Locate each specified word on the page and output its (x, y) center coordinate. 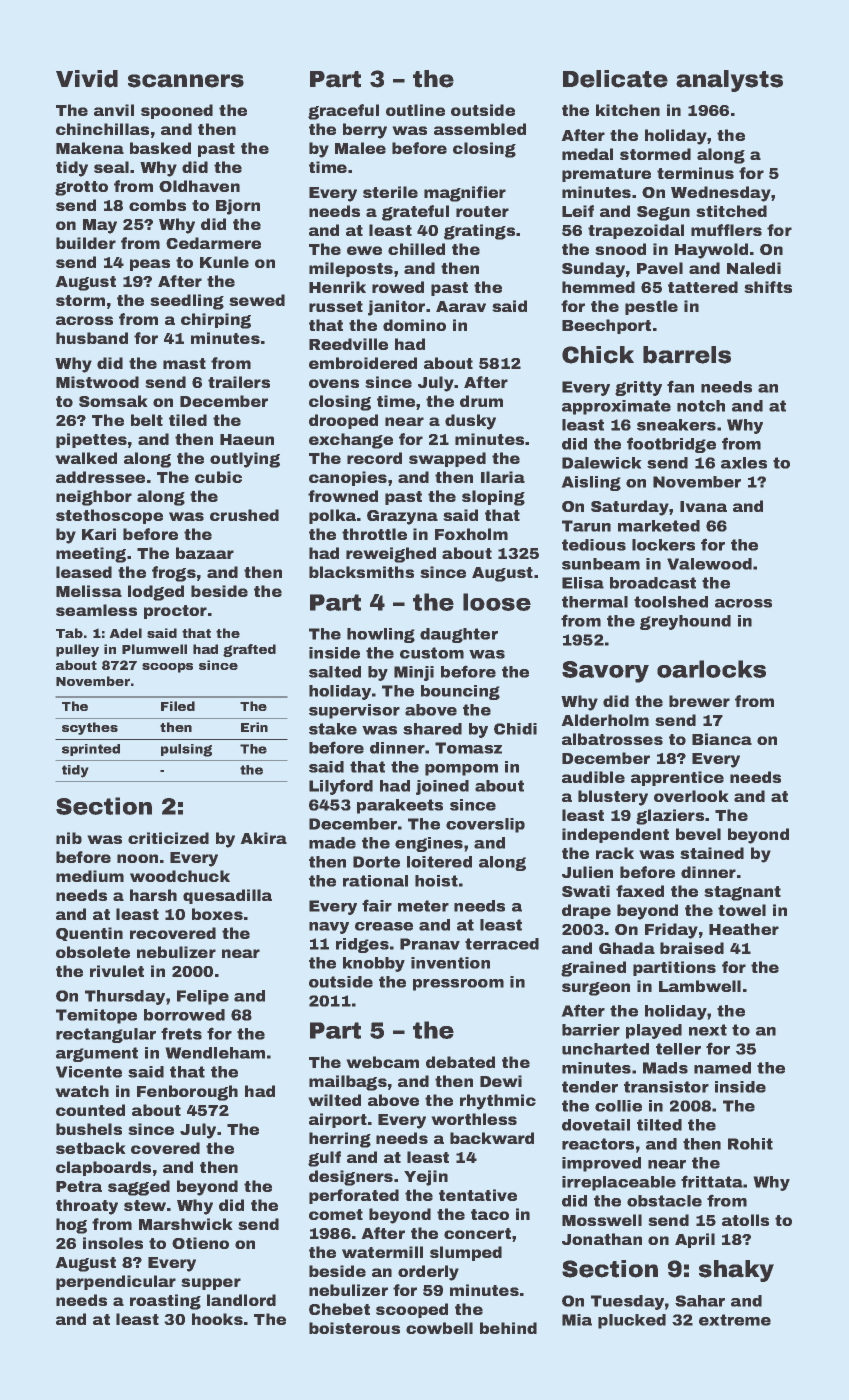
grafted (249, 650)
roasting (165, 1302)
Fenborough (187, 1093)
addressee (100, 477)
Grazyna (402, 517)
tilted (659, 1125)
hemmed (598, 287)
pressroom (458, 985)
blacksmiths (361, 572)
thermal (595, 602)
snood (620, 249)
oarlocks (711, 669)
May (100, 226)
